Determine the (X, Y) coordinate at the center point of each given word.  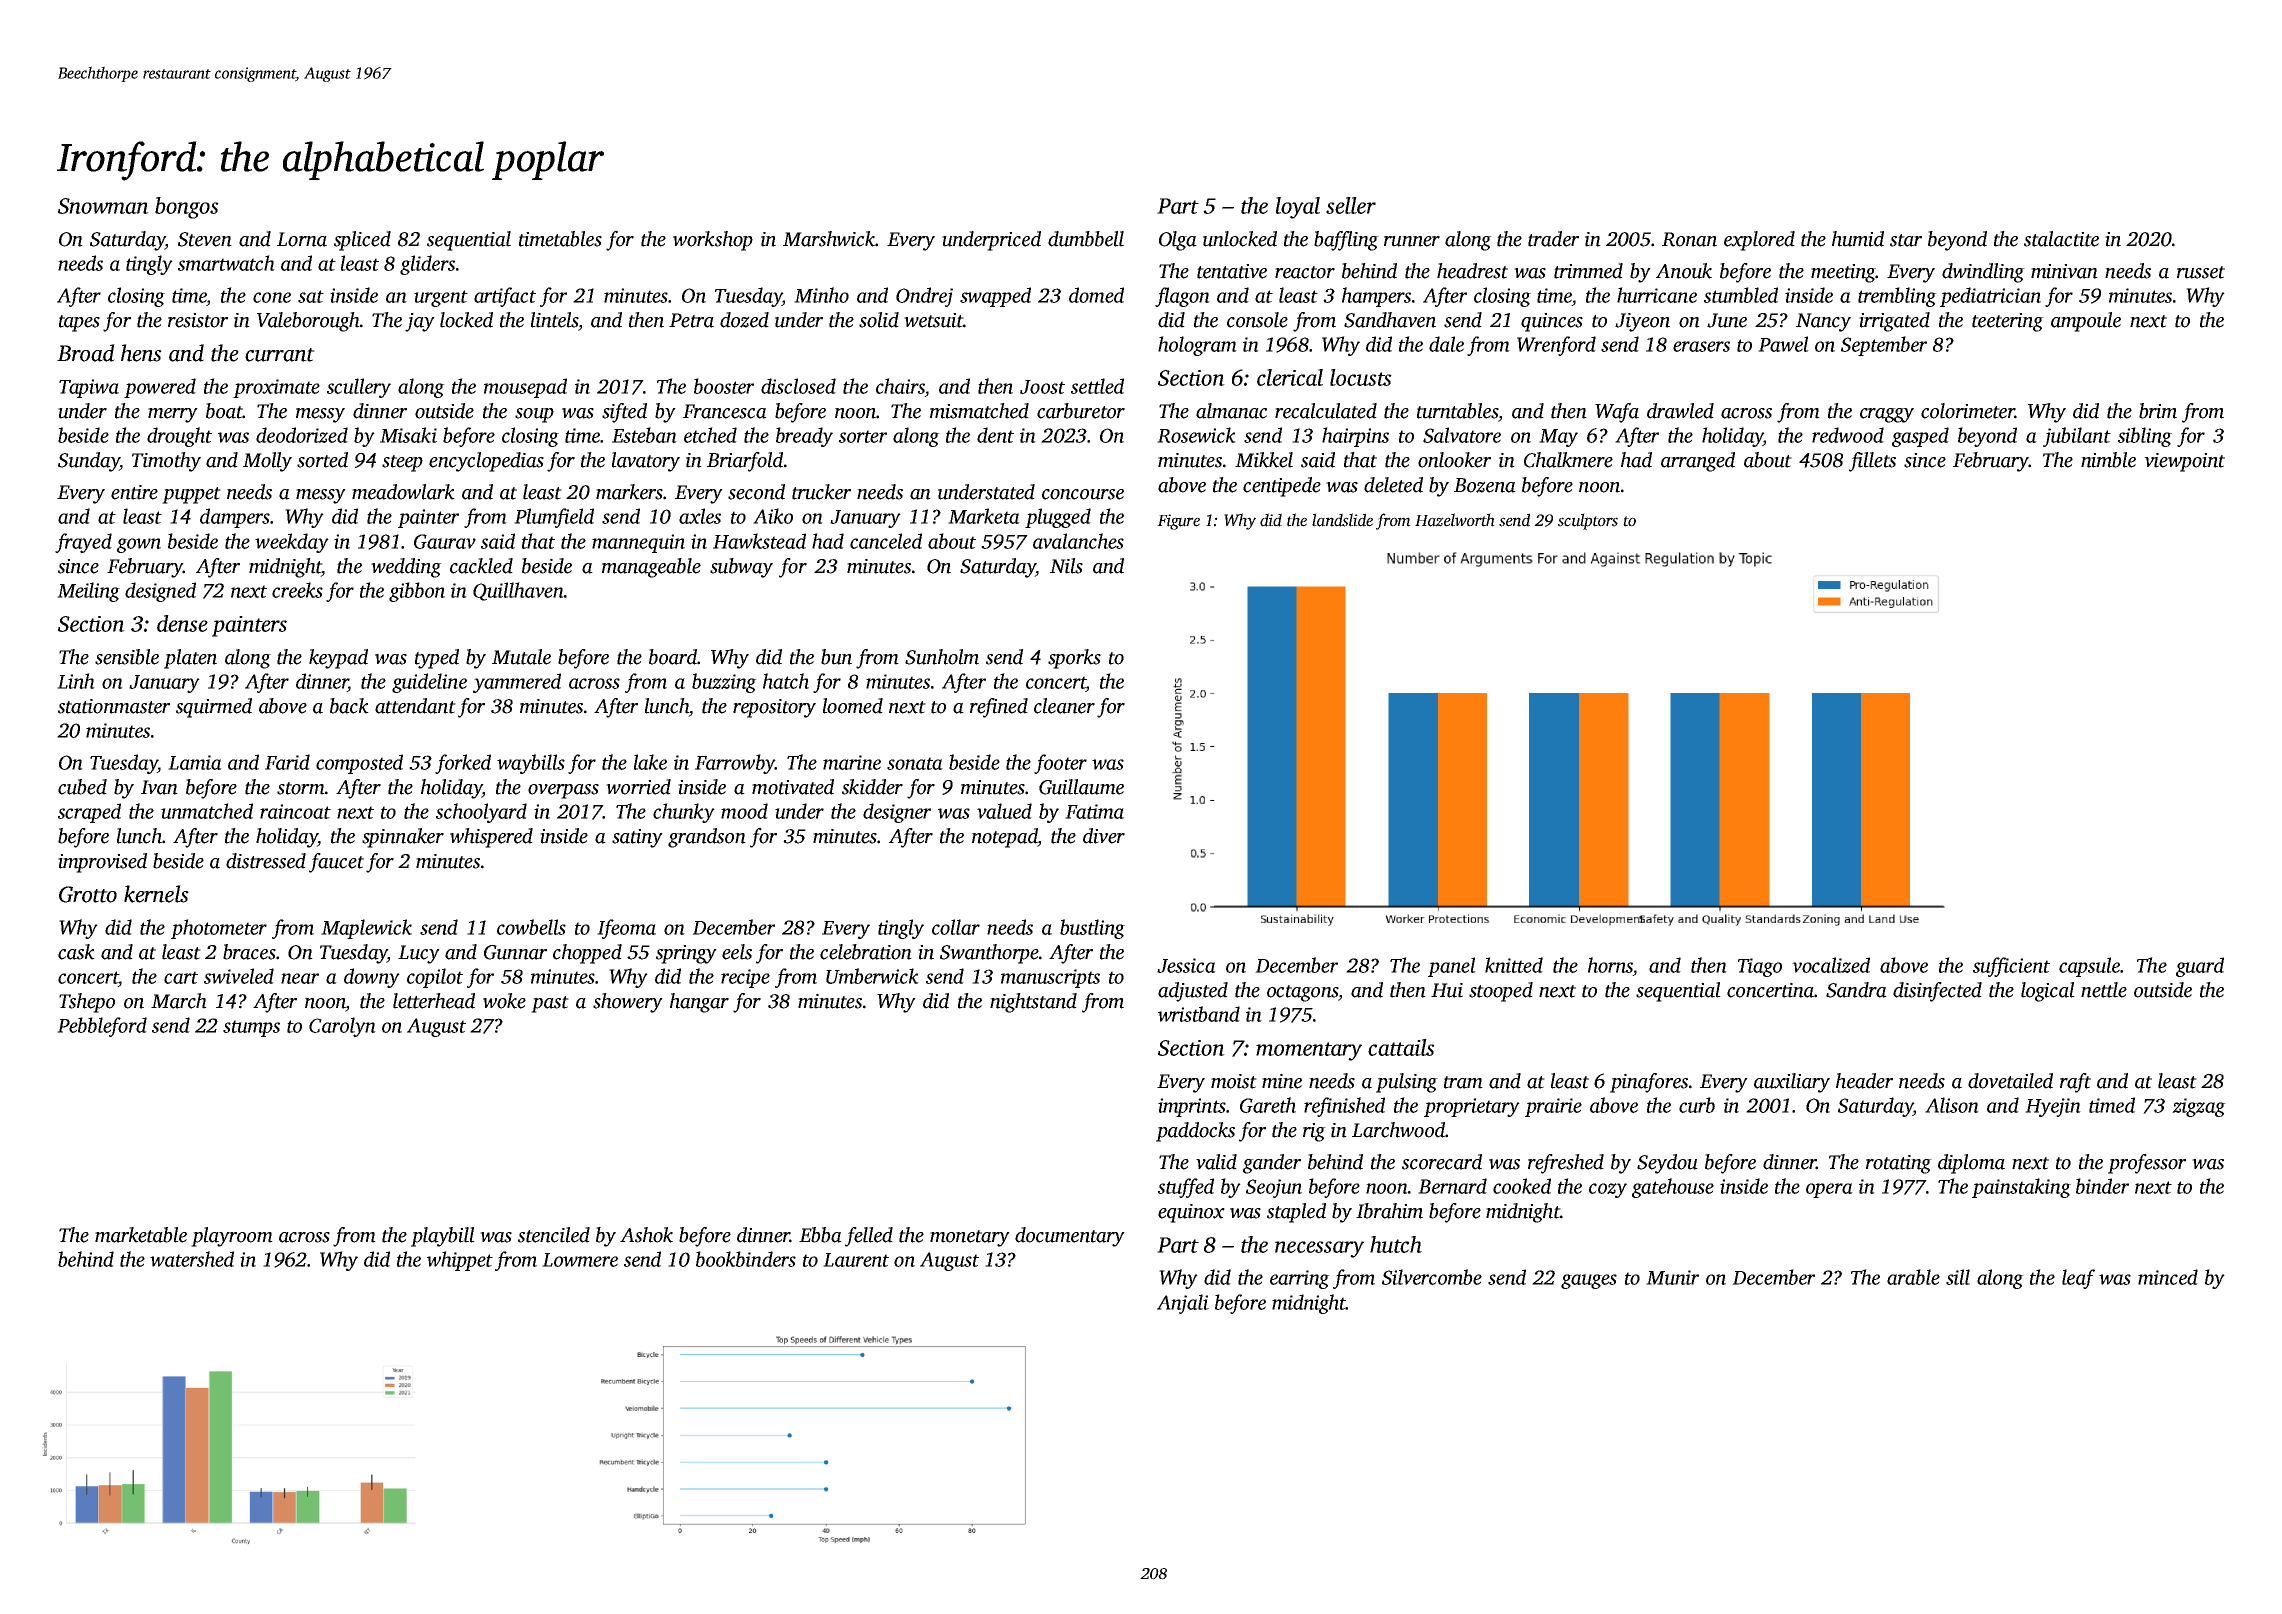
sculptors (1588, 521)
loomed (853, 706)
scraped (89, 813)
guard (2200, 967)
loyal (1298, 208)
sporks (1074, 659)
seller (1351, 205)
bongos (187, 208)
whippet (460, 1261)
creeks (297, 590)
